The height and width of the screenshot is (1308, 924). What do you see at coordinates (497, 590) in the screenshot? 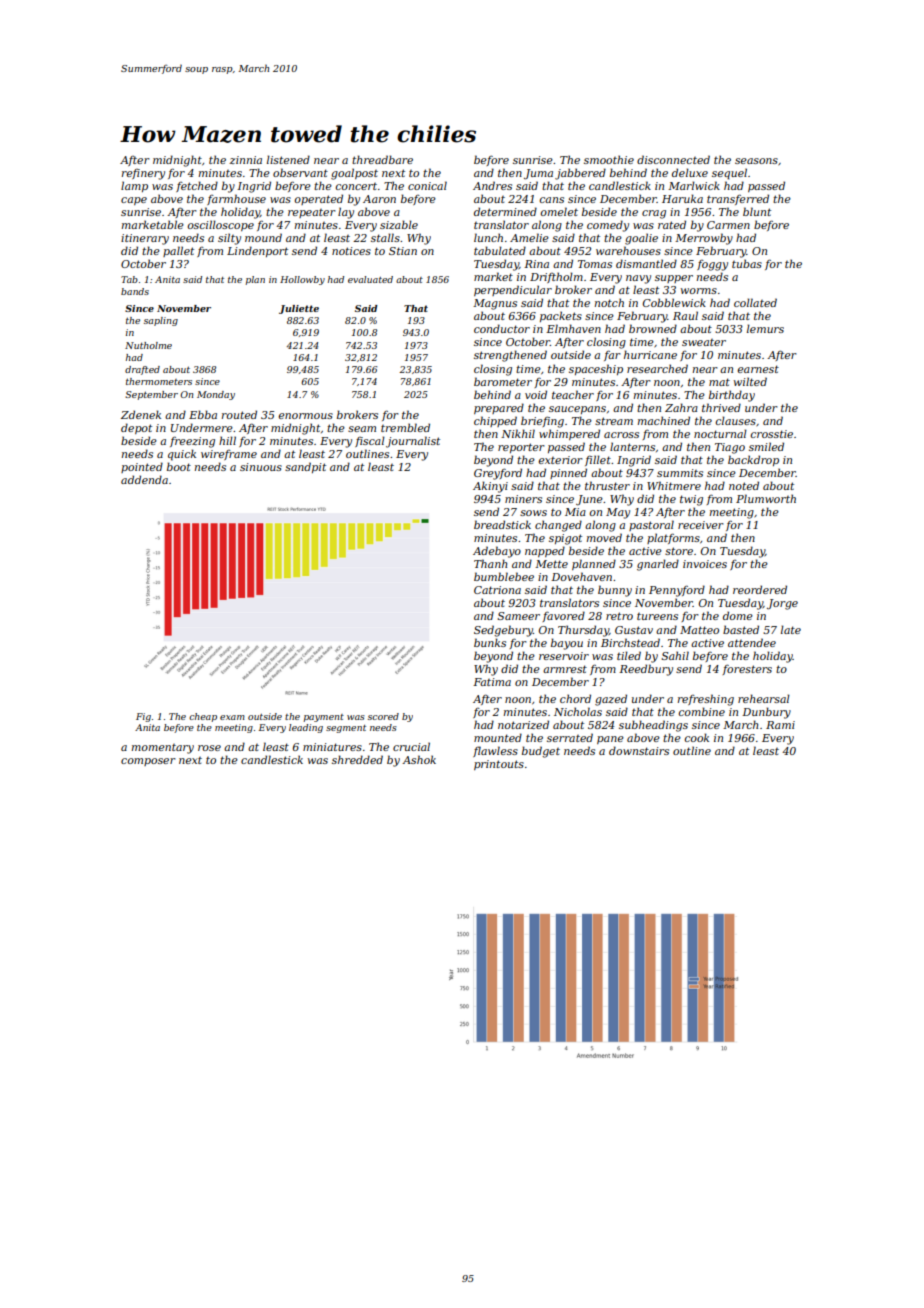
I see `Catriona` at bounding box center [497, 590].
